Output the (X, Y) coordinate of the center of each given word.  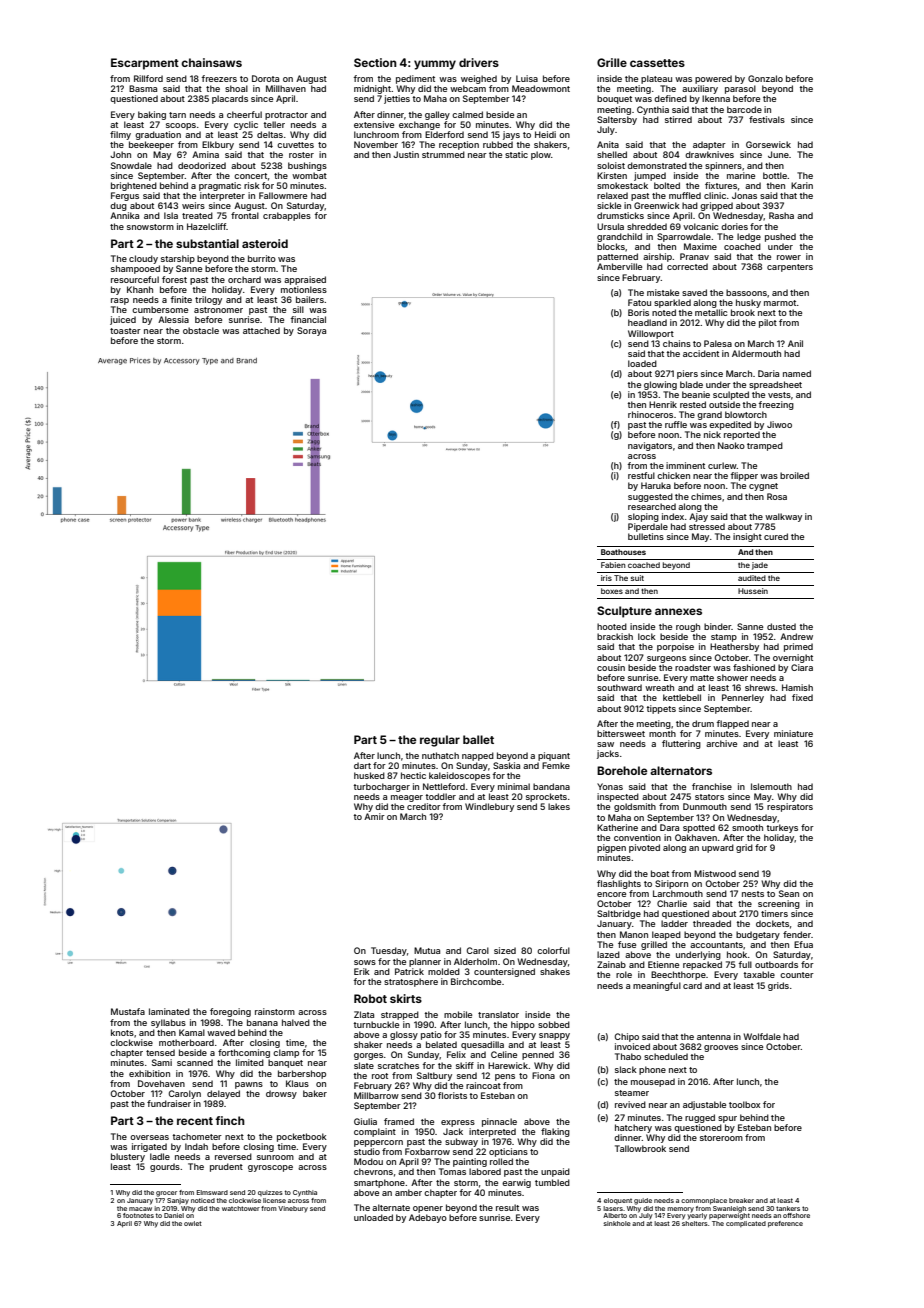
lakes (559, 806)
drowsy (281, 1094)
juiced (123, 320)
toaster (125, 331)
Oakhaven (696, 837)
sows (365, 962)
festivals (767, 119)
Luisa (527, 78)
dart (362, 765)
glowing (660, 385)
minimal (514, 786)
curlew (722, 465)
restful (641, 475)
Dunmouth (705, 806)
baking (152, 115)
